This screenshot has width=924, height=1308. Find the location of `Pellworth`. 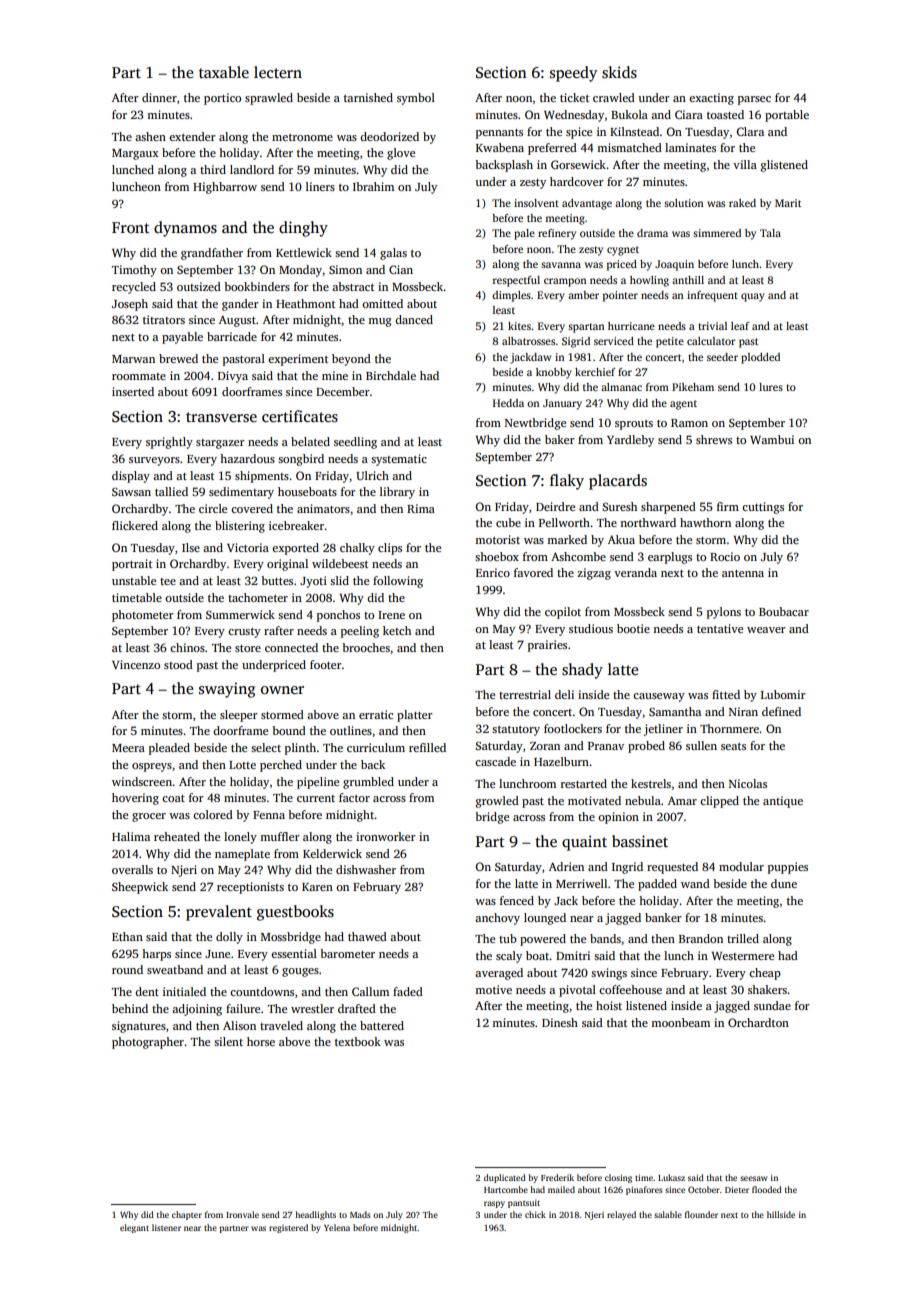

Pellworth is located at coordinates (564, 522).
